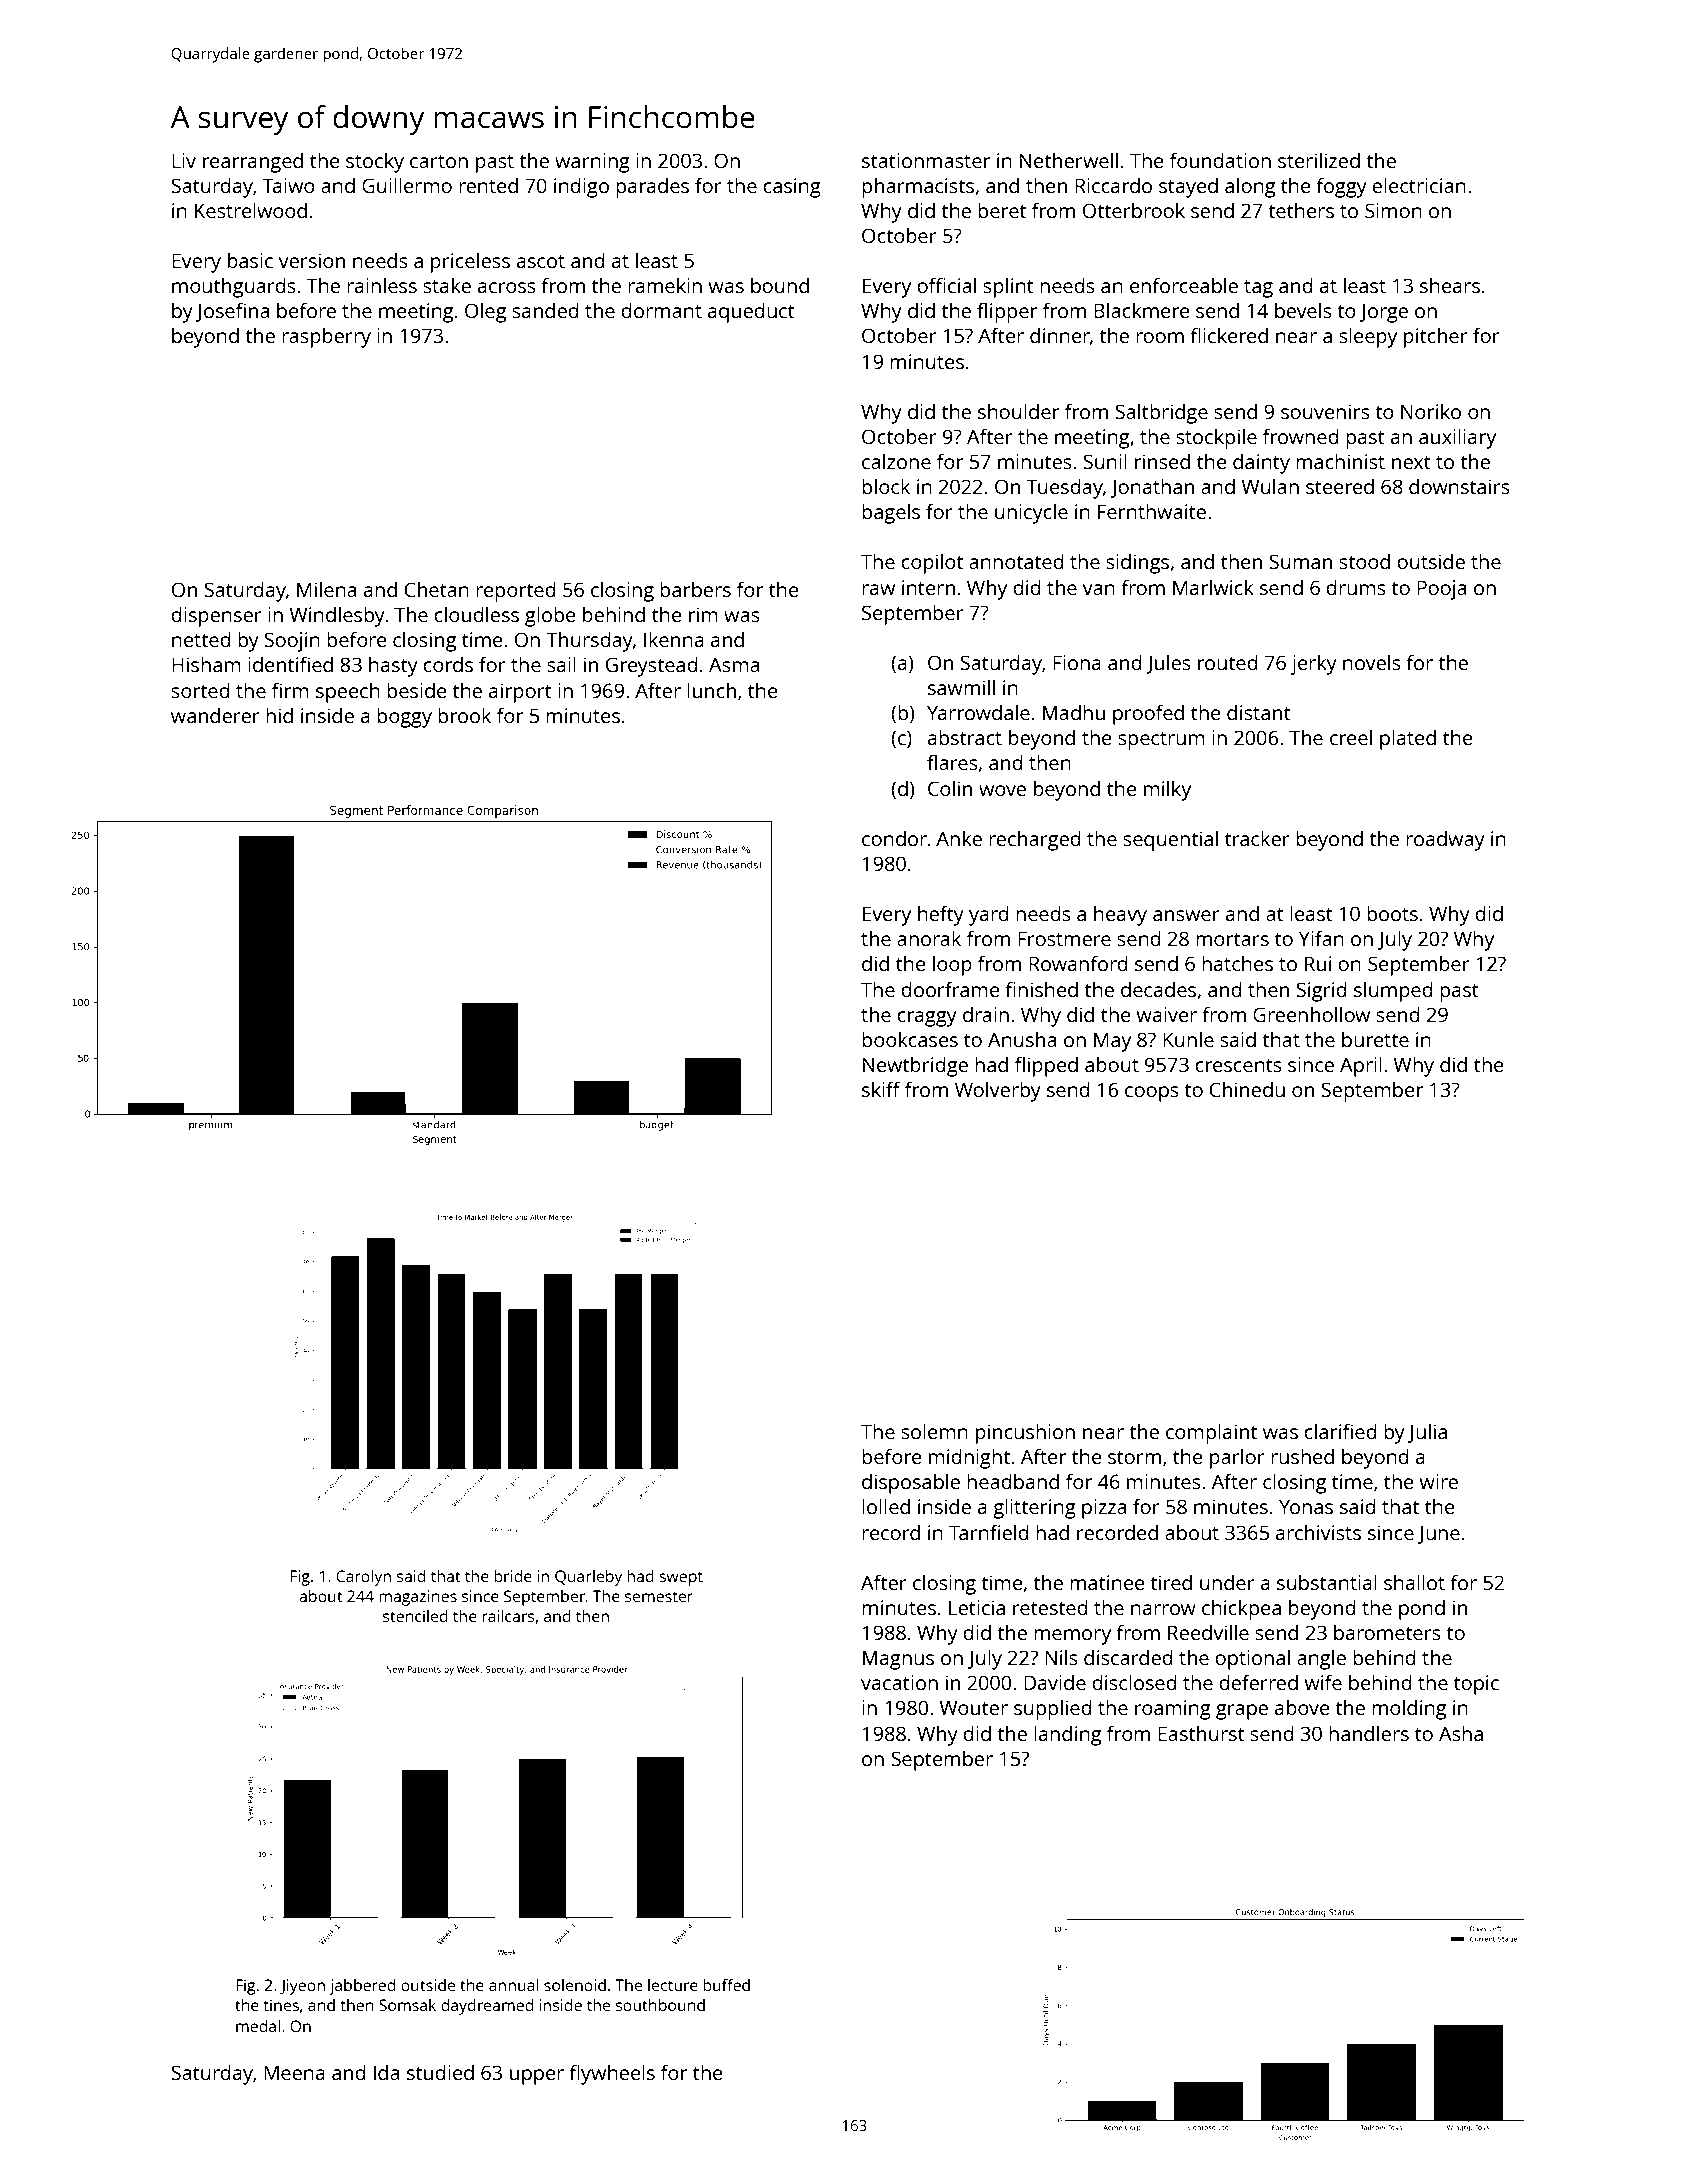  Describe the element at coordinates (363, 1578) in the page. I see `Carolyn` at that location.
